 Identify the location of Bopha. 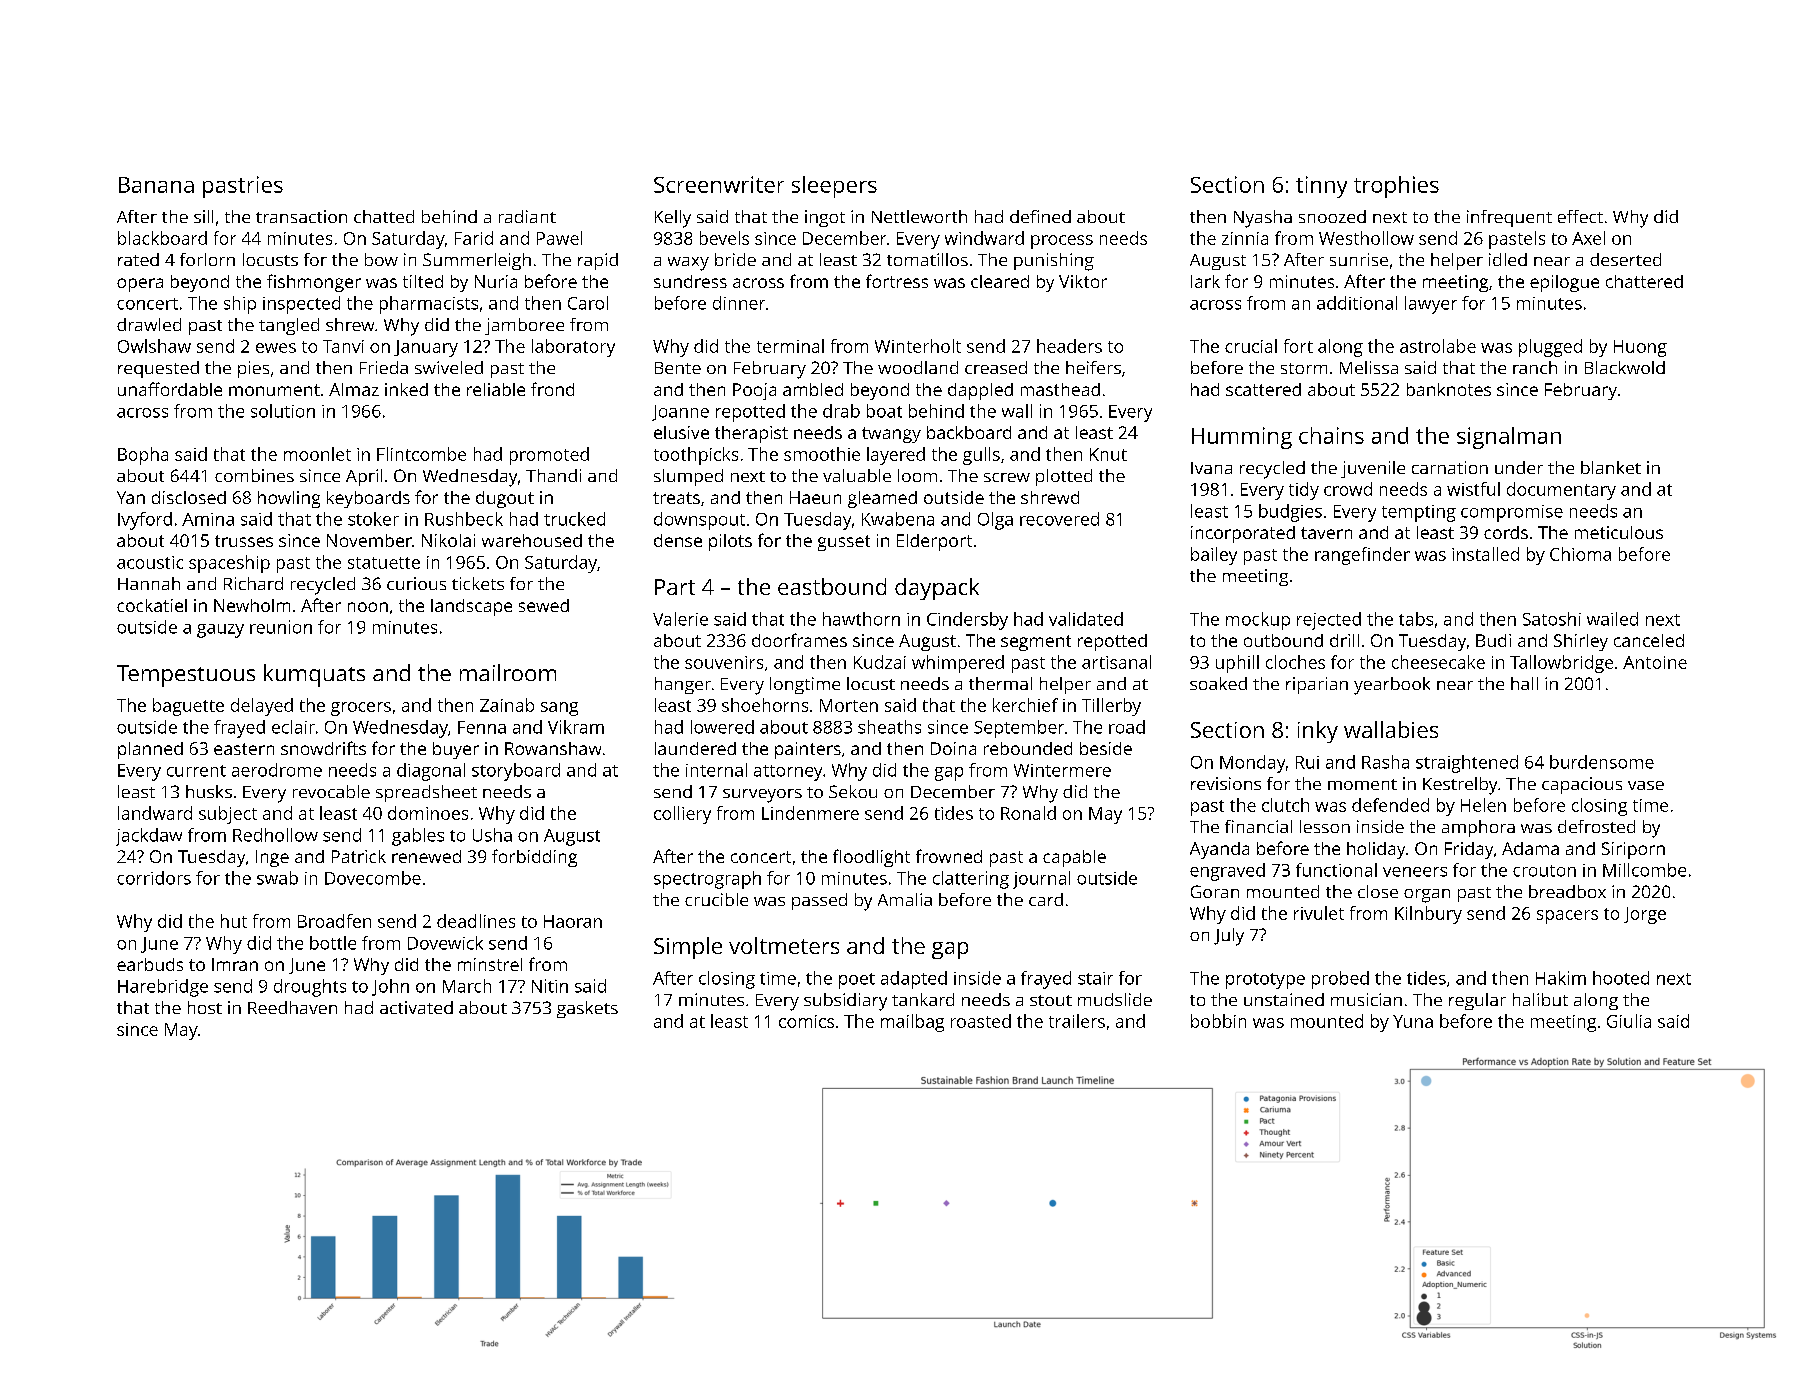
(143, 456).
